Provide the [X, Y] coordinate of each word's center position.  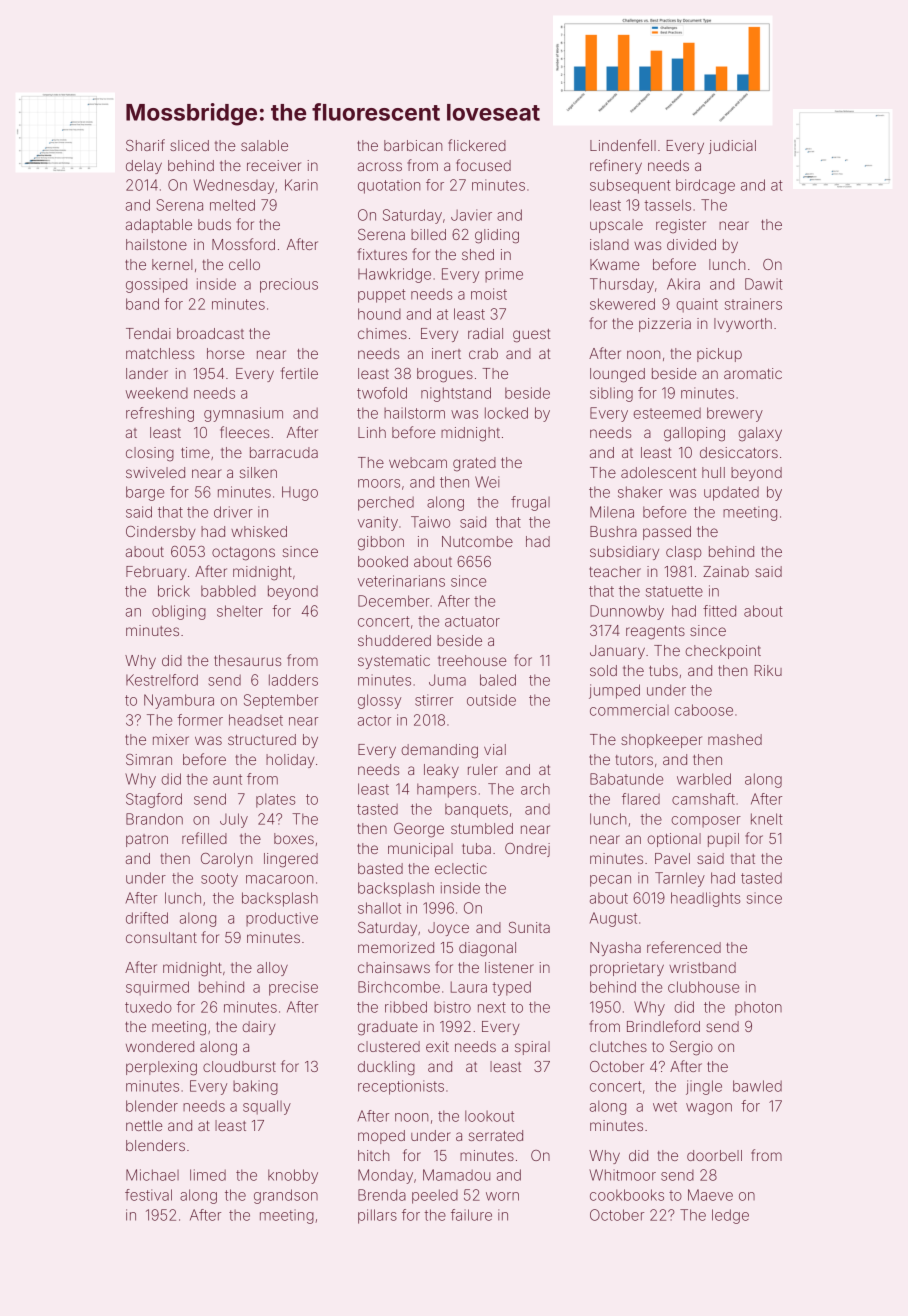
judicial [732, 147]
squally [267, 1107]
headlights [706, 899]
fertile [299, 373]
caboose [704, 710]
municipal [420, 850]
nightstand [456, 394]
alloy [272, 969]
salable [264, 145]
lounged [617, 375]
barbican [413, 145]
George [419, 830]
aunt [227, 779]
